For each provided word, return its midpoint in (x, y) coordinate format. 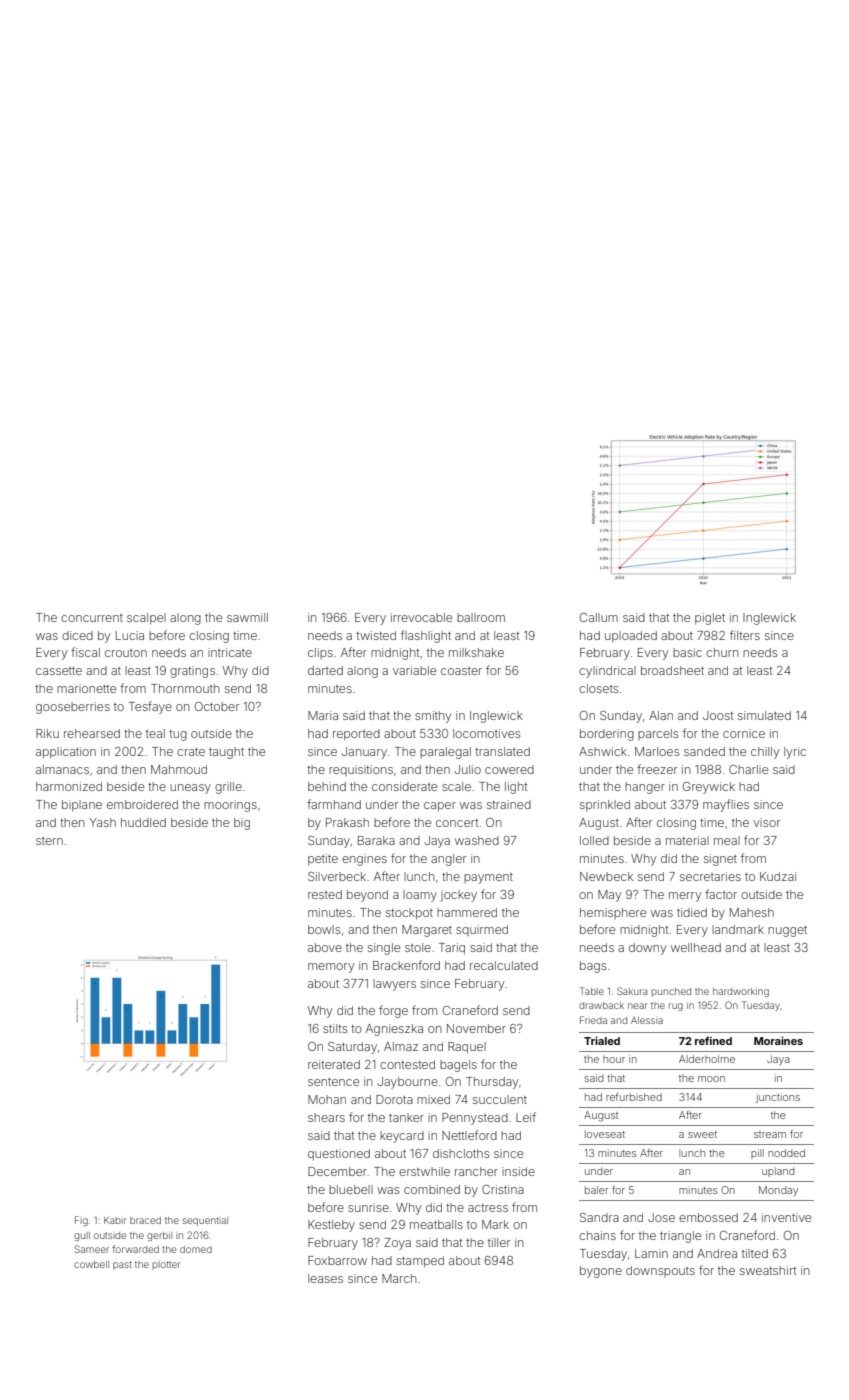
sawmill (247, 617)
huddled (143, 822)
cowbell (91, 1264)
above (325, 947)
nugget (787, 931)
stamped (420, 1262)
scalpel (146, 619)
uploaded (631, 637)
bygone (601, 1272)
